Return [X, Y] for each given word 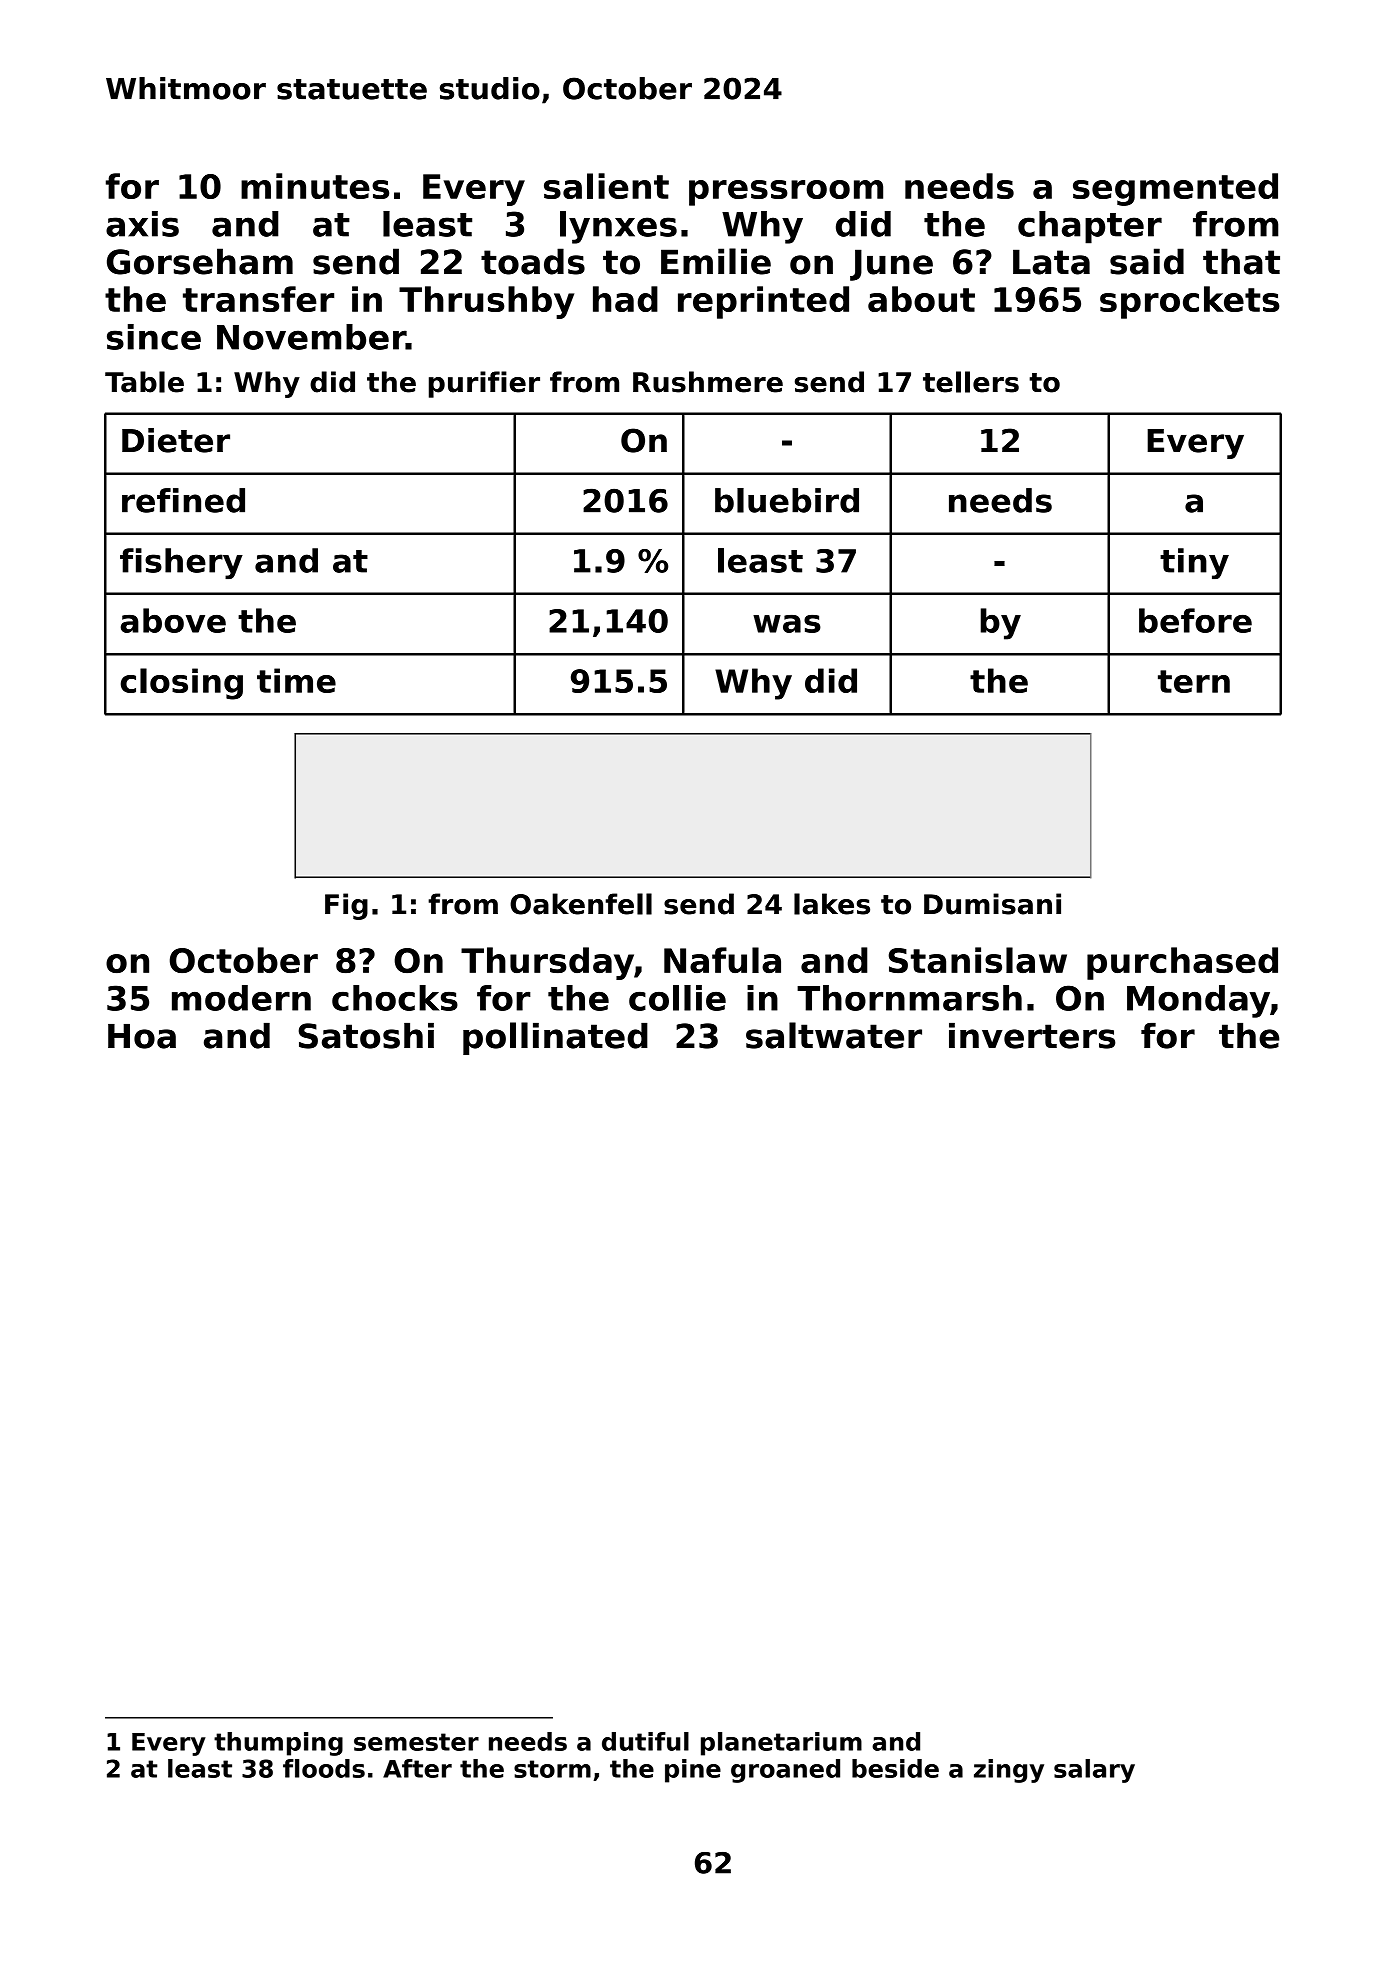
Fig [346, 906]
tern [1194, 681]
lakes [832, 904]
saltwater [834, 1035]
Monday [1198, 1001]
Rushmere [708, 382]
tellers [971, 382]
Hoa [142, 1036]
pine [693, 1771]
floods [324, 1768]
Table [144, 382]
